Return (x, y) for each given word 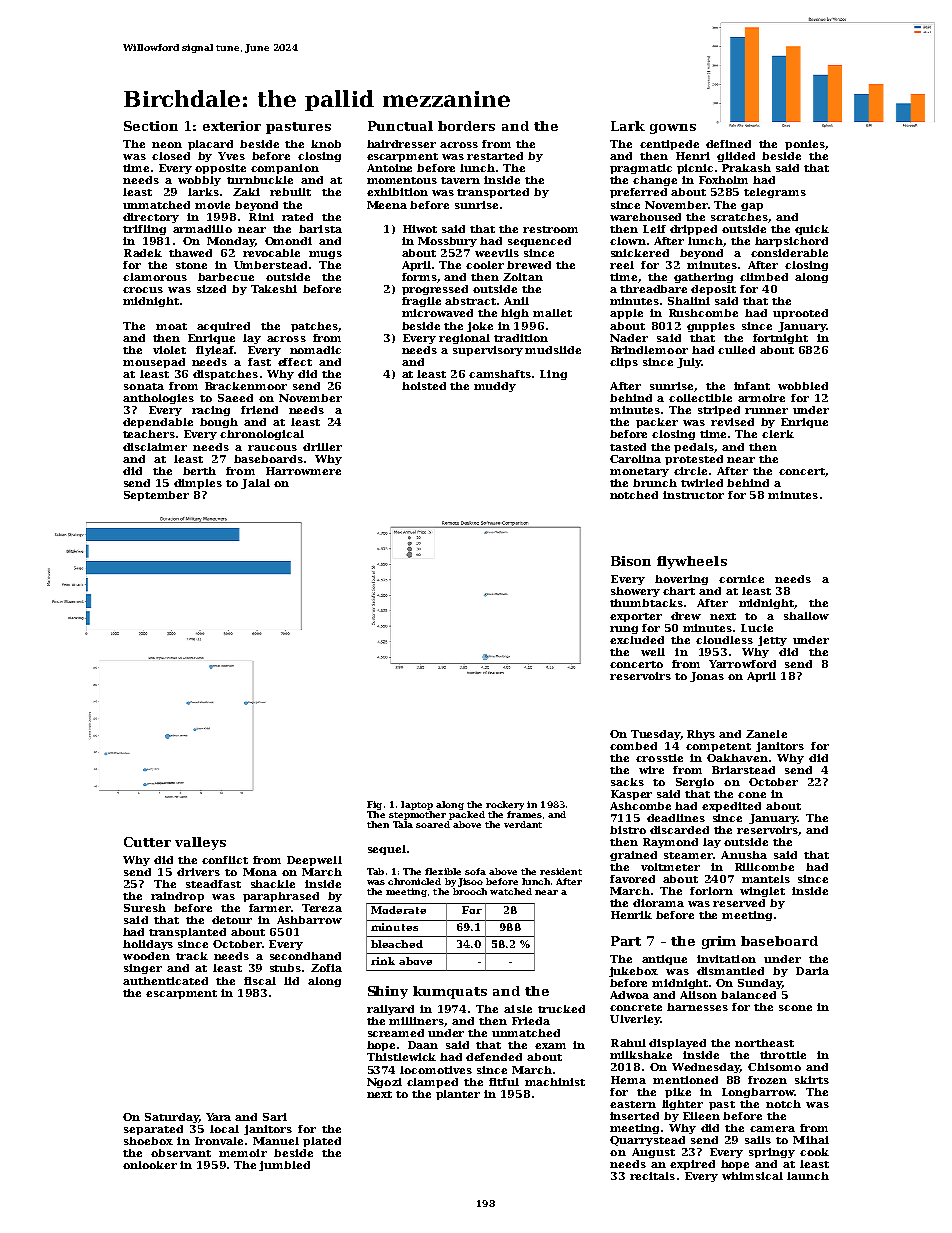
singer (143, 969)
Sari (275, 1117)
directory (151, 218)
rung (624, 630)
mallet (552, 313)
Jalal (255, 484)
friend (259, 410)
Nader (629, 338)
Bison (631, 561)
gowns (673, 129)
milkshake (641, 1055)
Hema (628, 1080)
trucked (561, 1009)
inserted (634, 1116)
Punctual (400, 126)
